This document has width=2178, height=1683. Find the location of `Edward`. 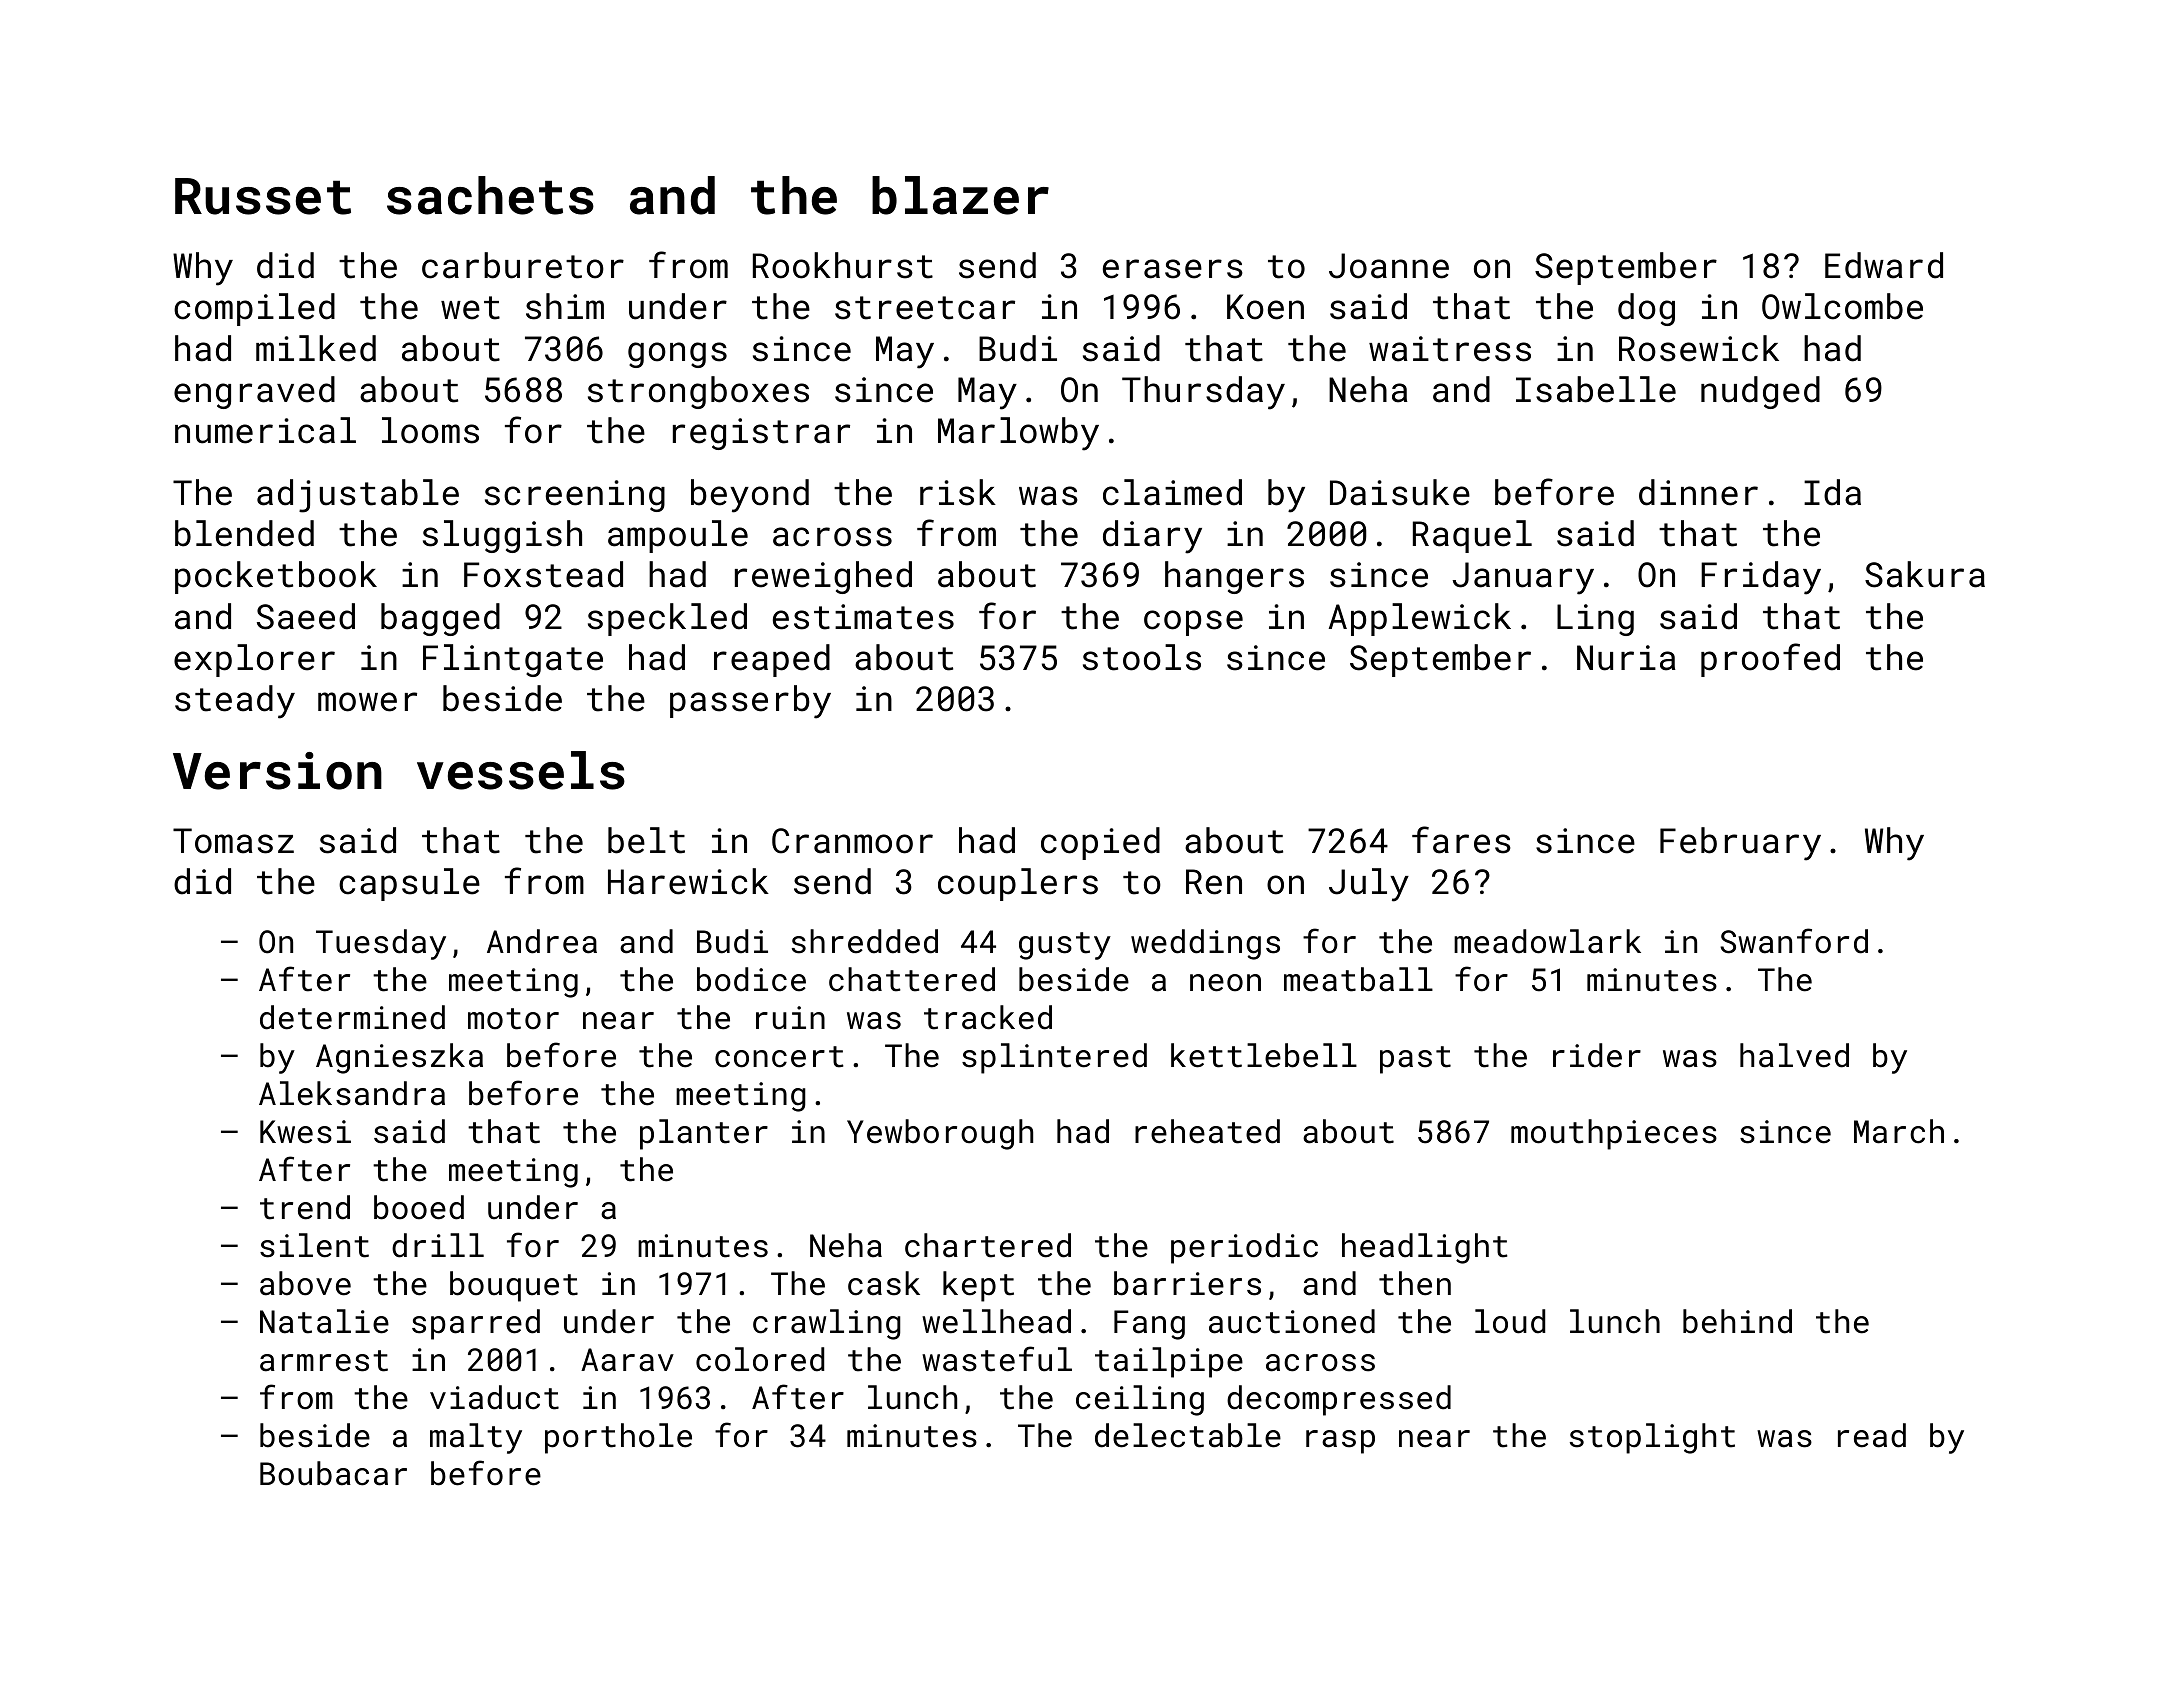

Edward is located at coordinates (1884, 265).
